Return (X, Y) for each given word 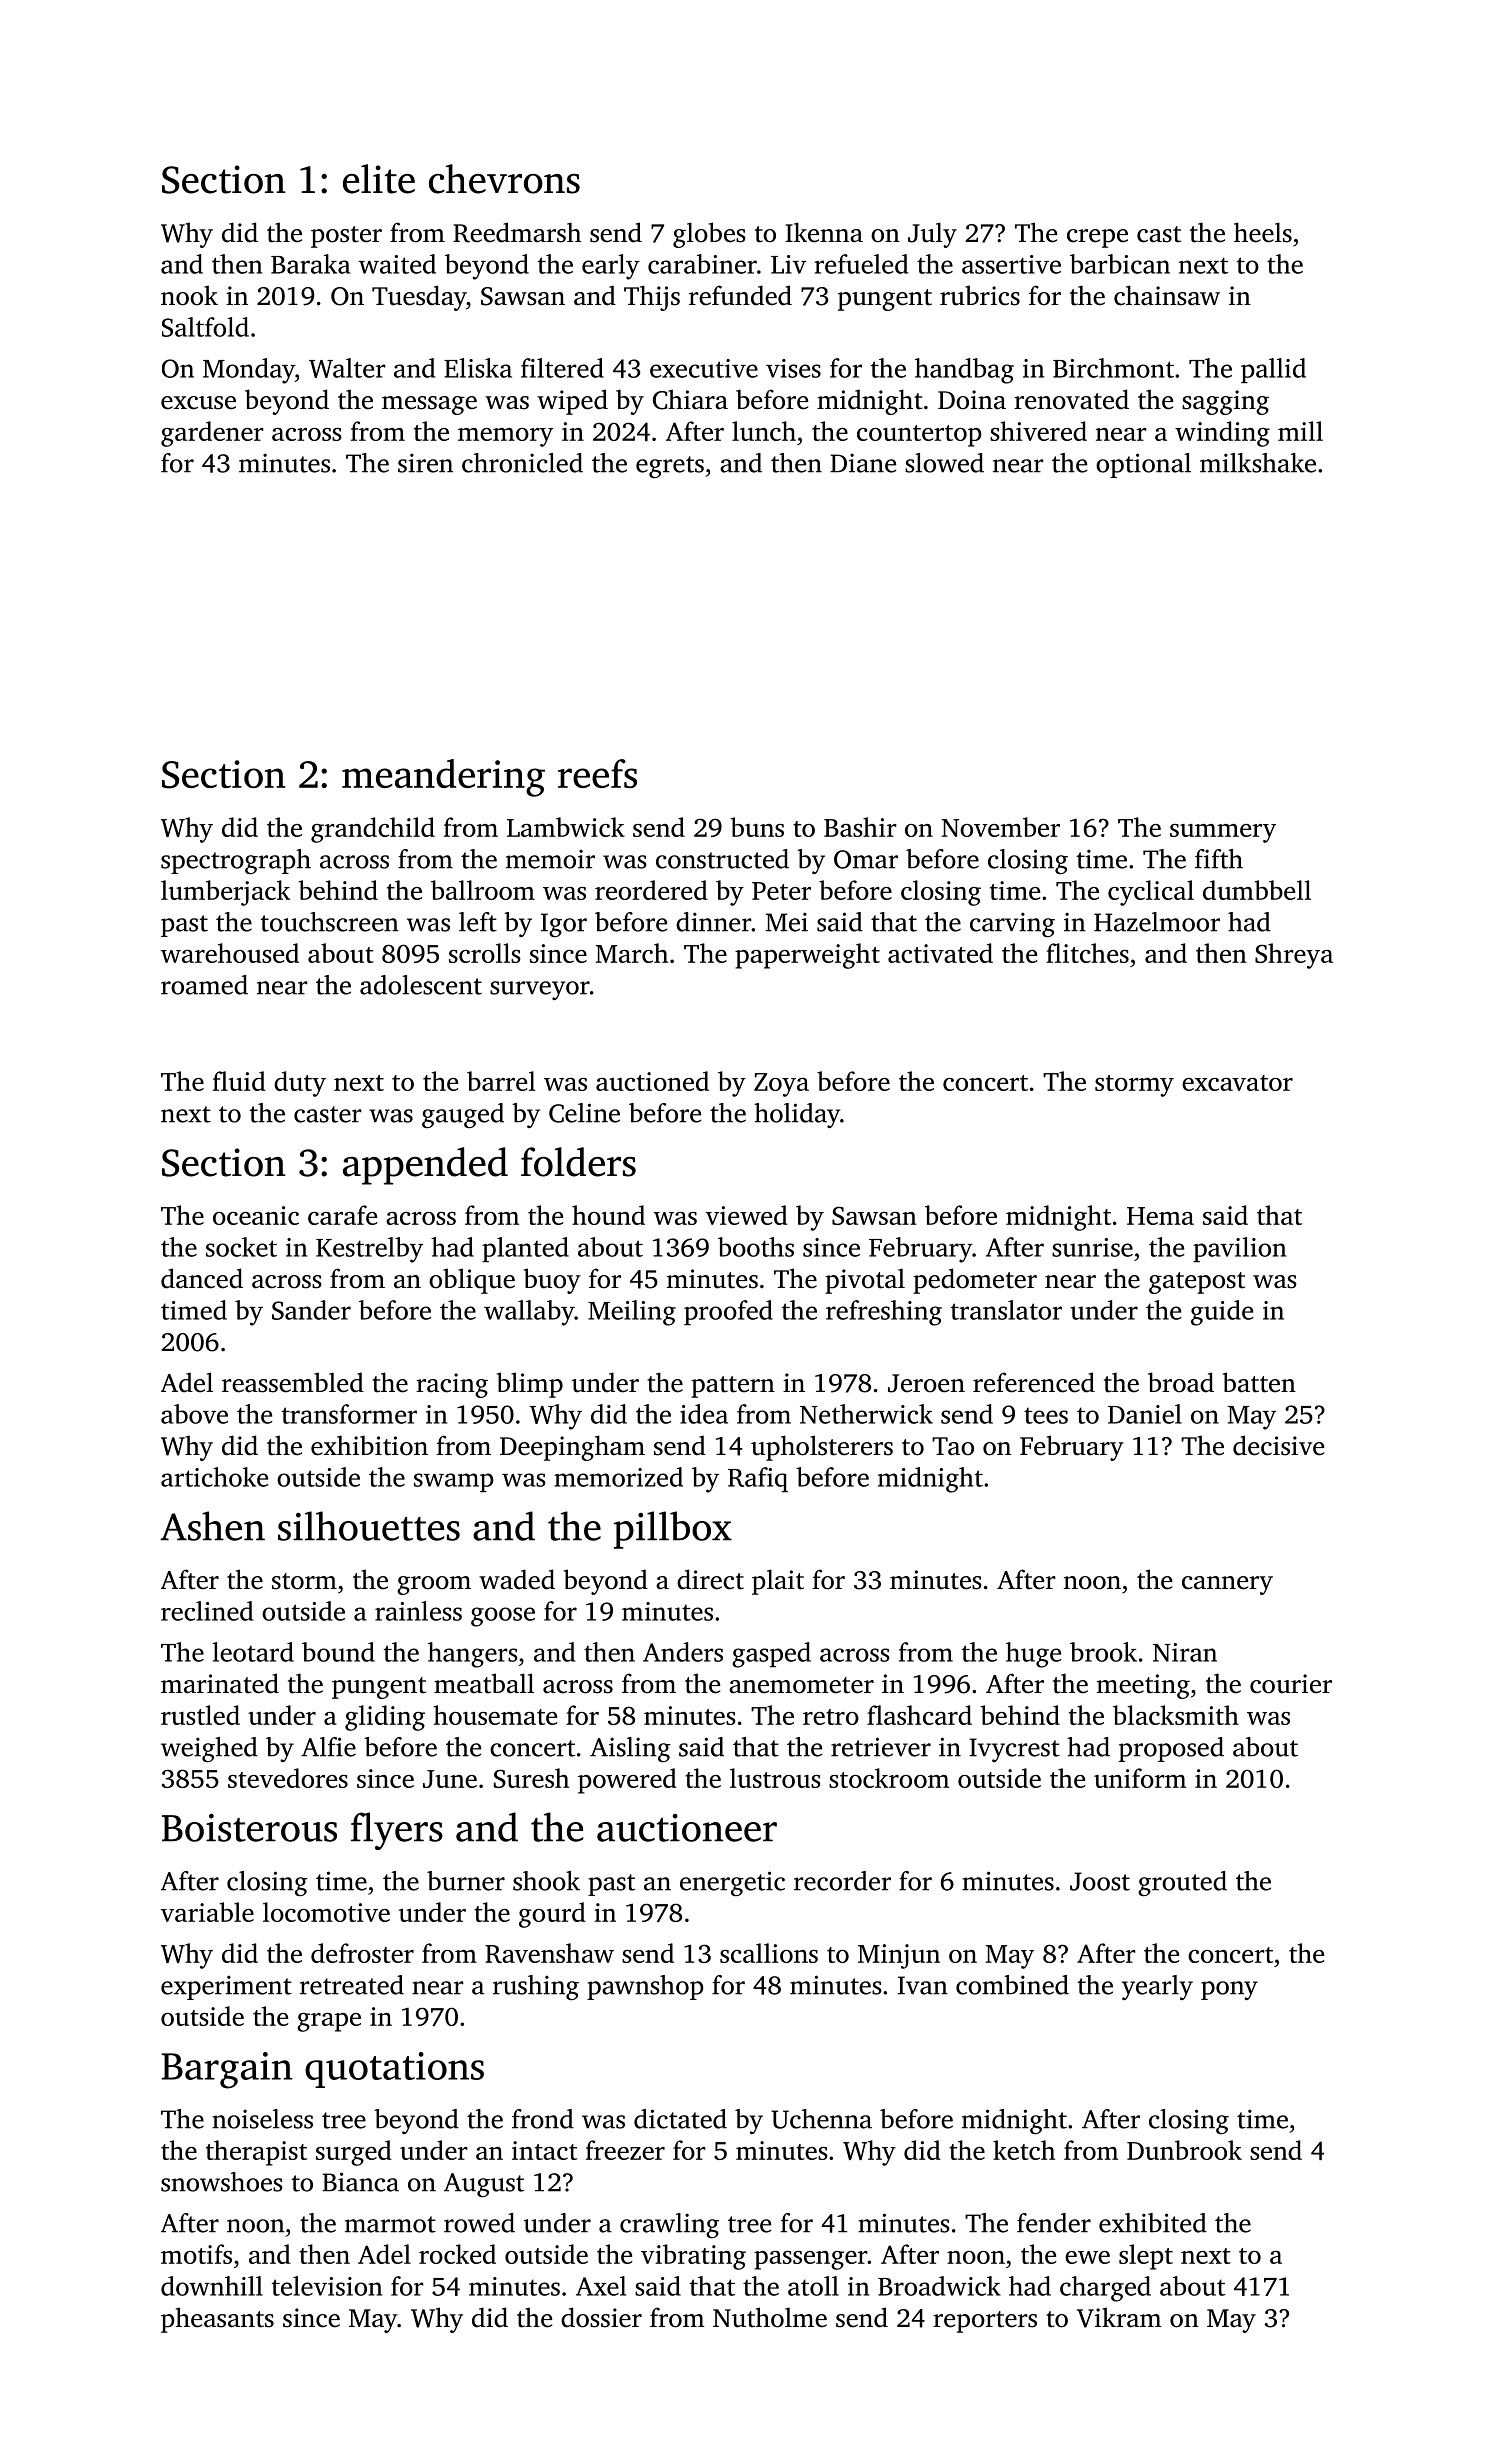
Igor (564, 925)
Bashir (860, 827)
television (327, 2286)
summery (1223, 833)
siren (425, 463)
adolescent (421, 985)
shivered (1038, 431)
